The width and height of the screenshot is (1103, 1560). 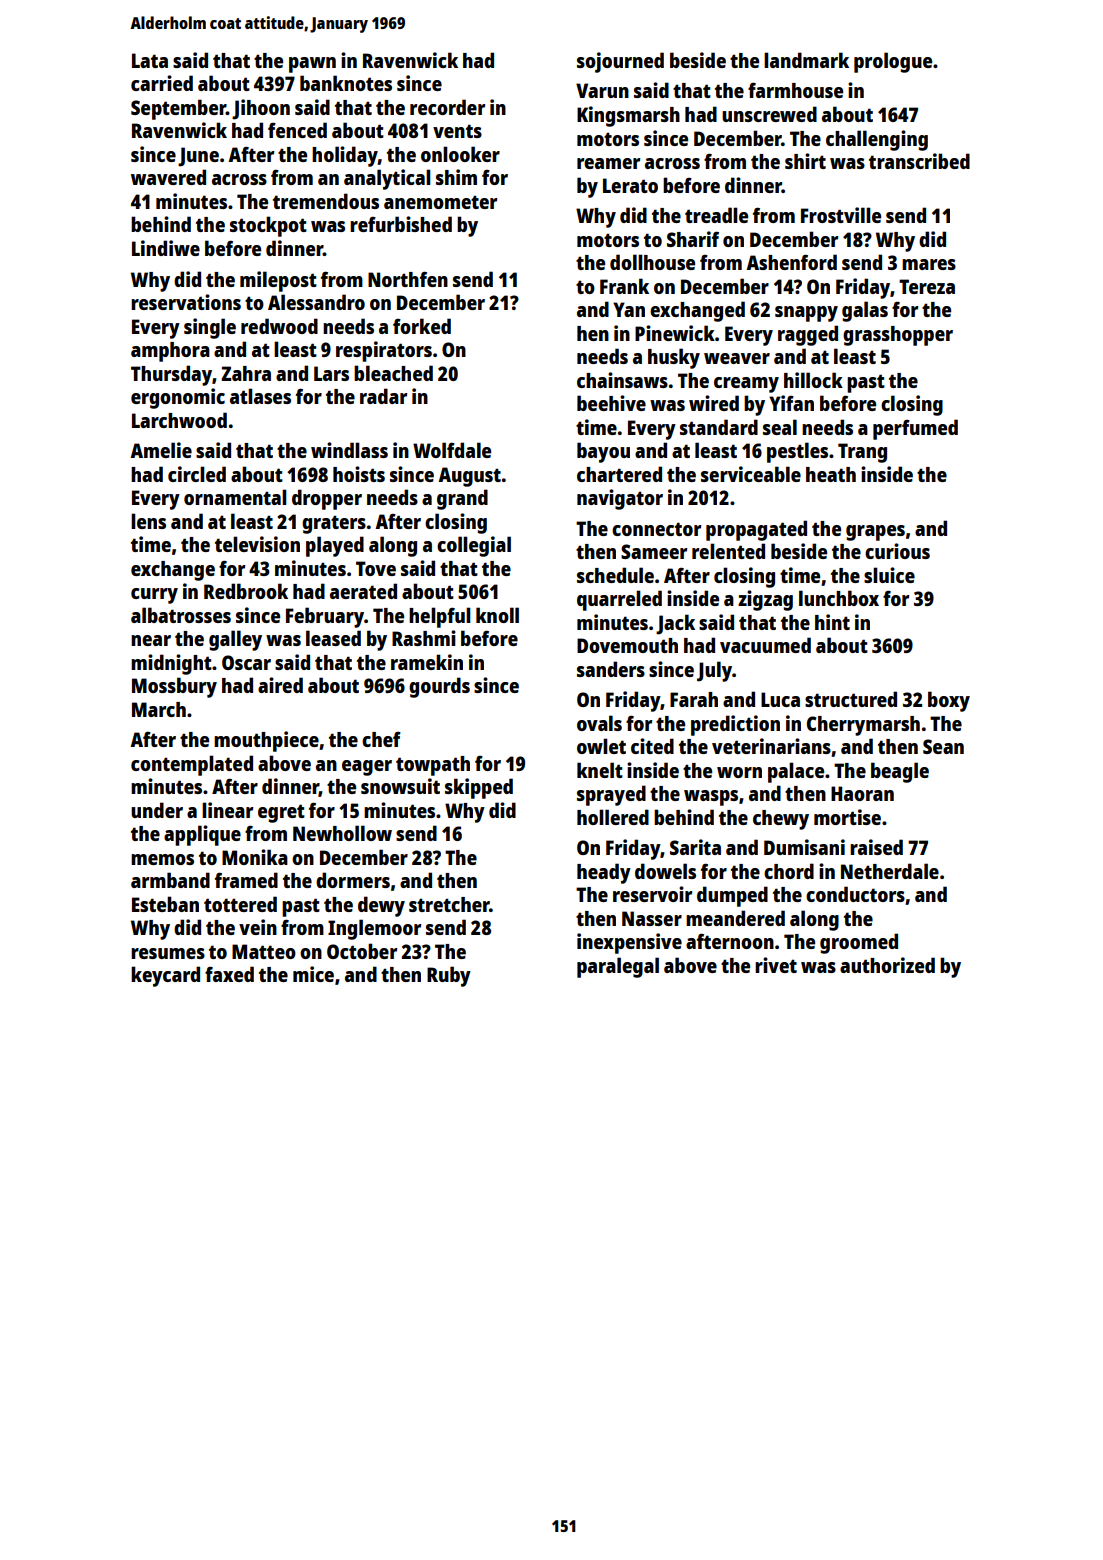 What do you see at coordinates (264, 951) in the screenshot?
I see `Matteo` at bounding box center [264, 951].
